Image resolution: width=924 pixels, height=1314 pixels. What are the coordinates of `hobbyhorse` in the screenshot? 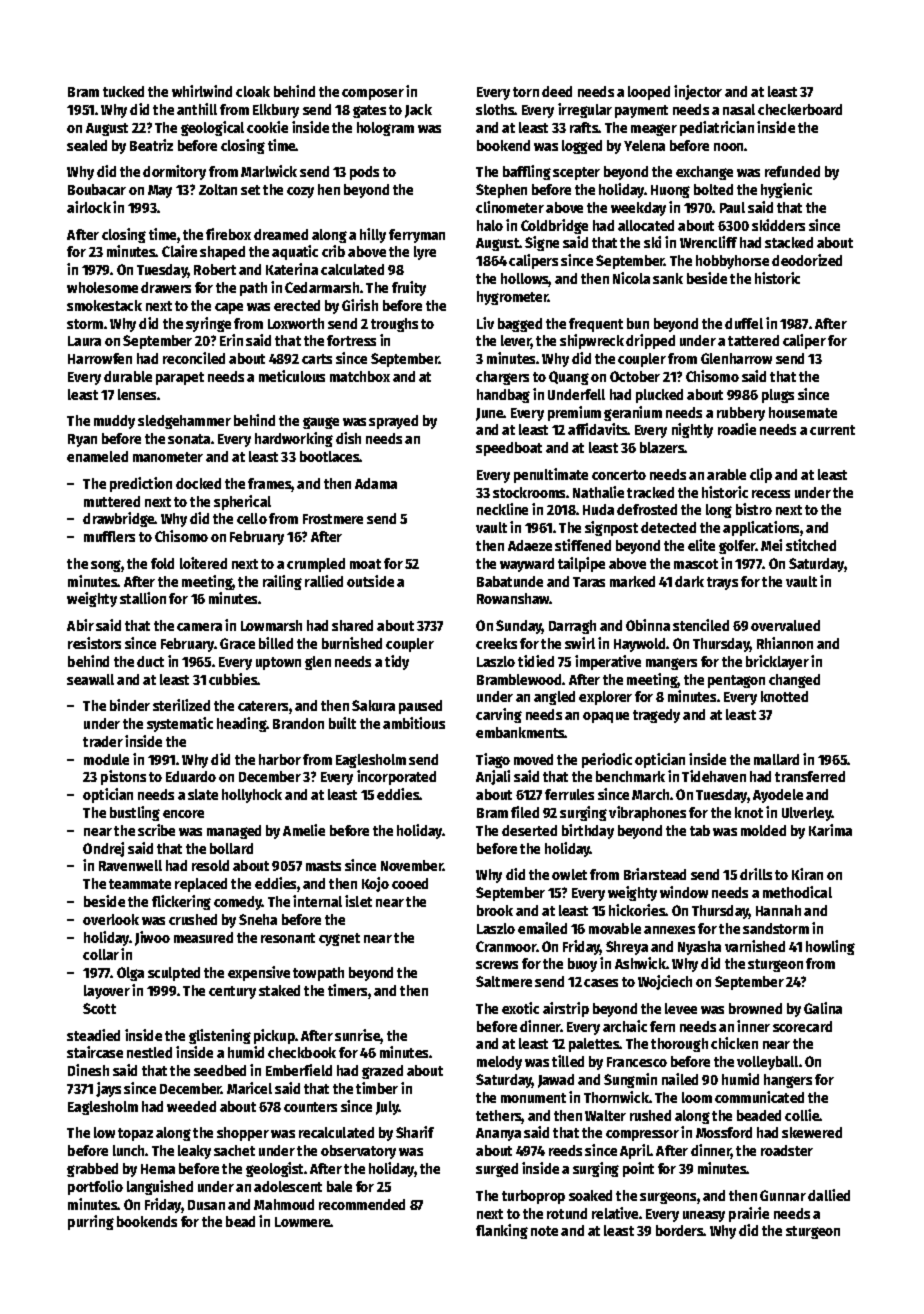 It's located at (732, 262).
